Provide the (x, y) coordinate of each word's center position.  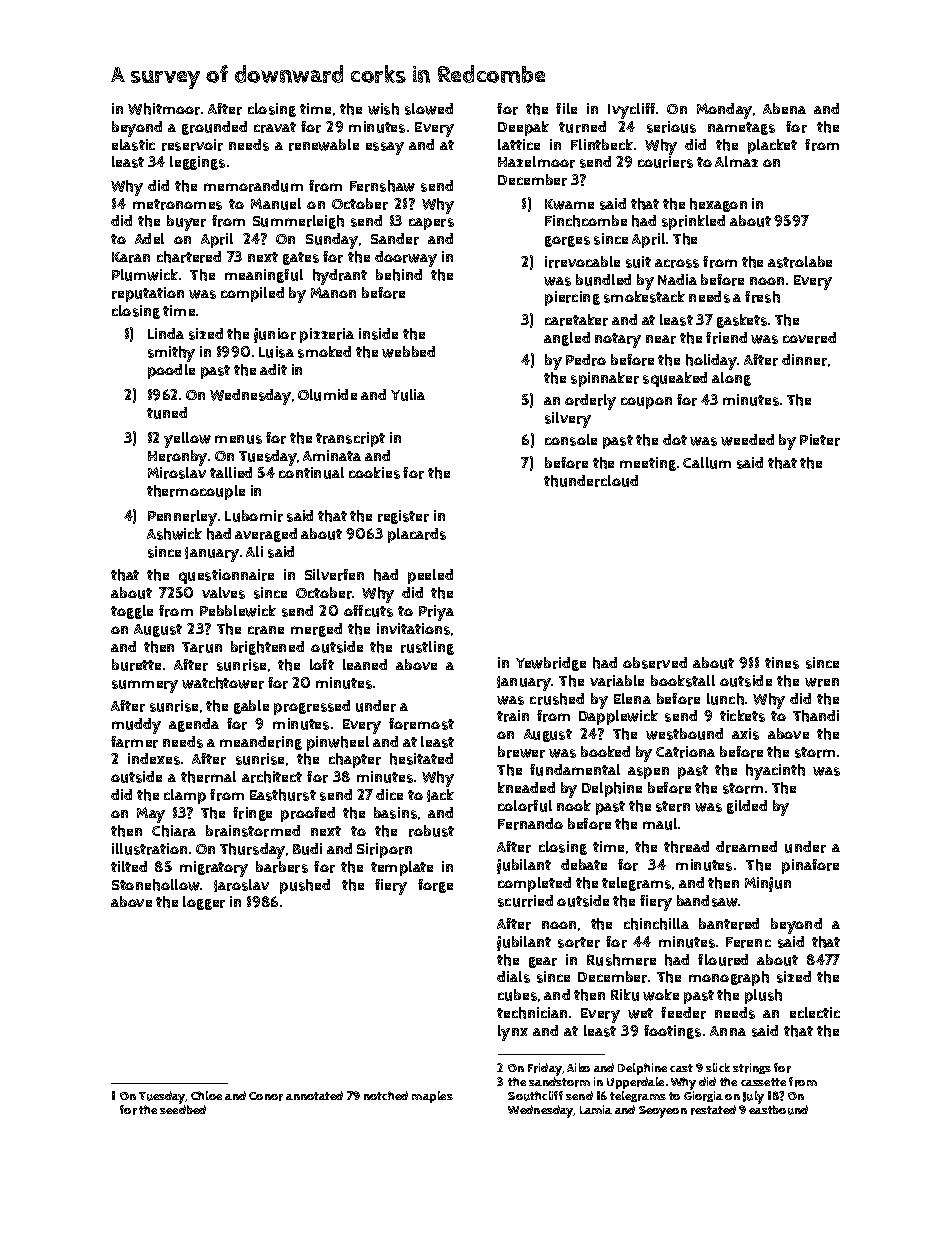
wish (383, 109)
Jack (440, 795)
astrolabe (800, 262)
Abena (784, 108)
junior (275, 335)
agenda (194, 725)
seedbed (183, 1109)
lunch (725, 699)
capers (431, 224)
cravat (275, 127)
